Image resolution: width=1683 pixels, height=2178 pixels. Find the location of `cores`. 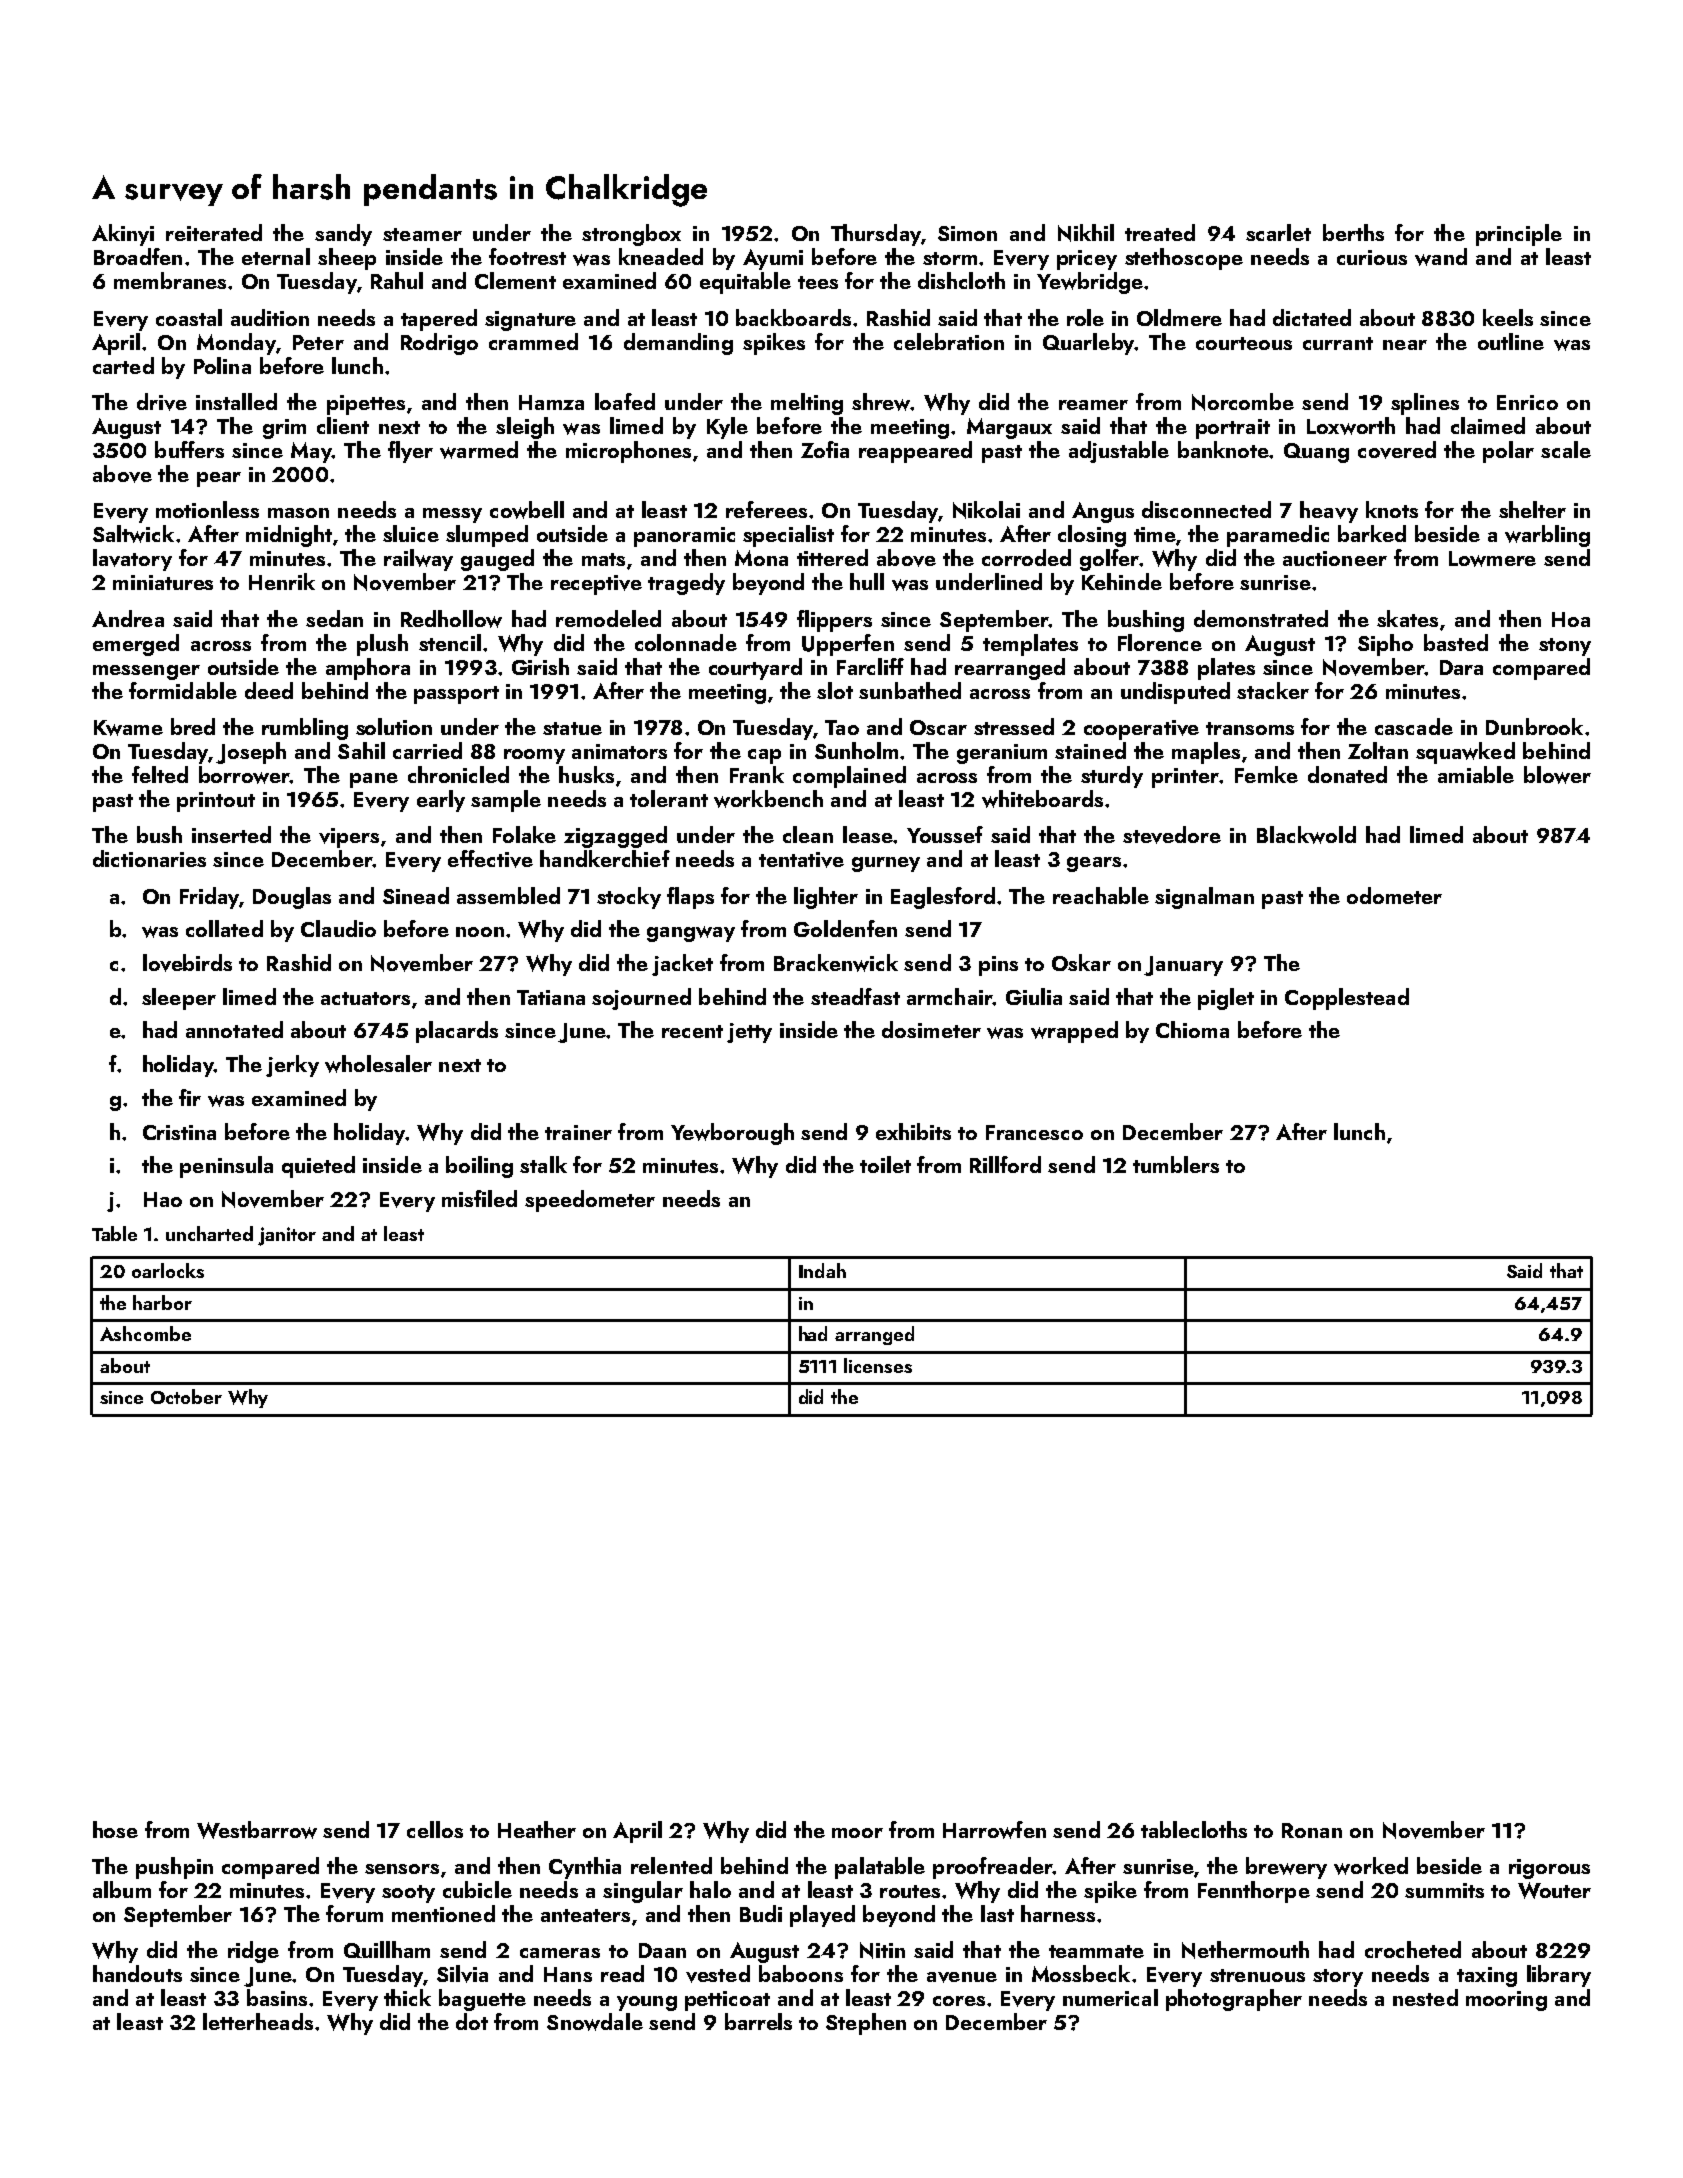

cores is located at coordinates (959, 2001).
